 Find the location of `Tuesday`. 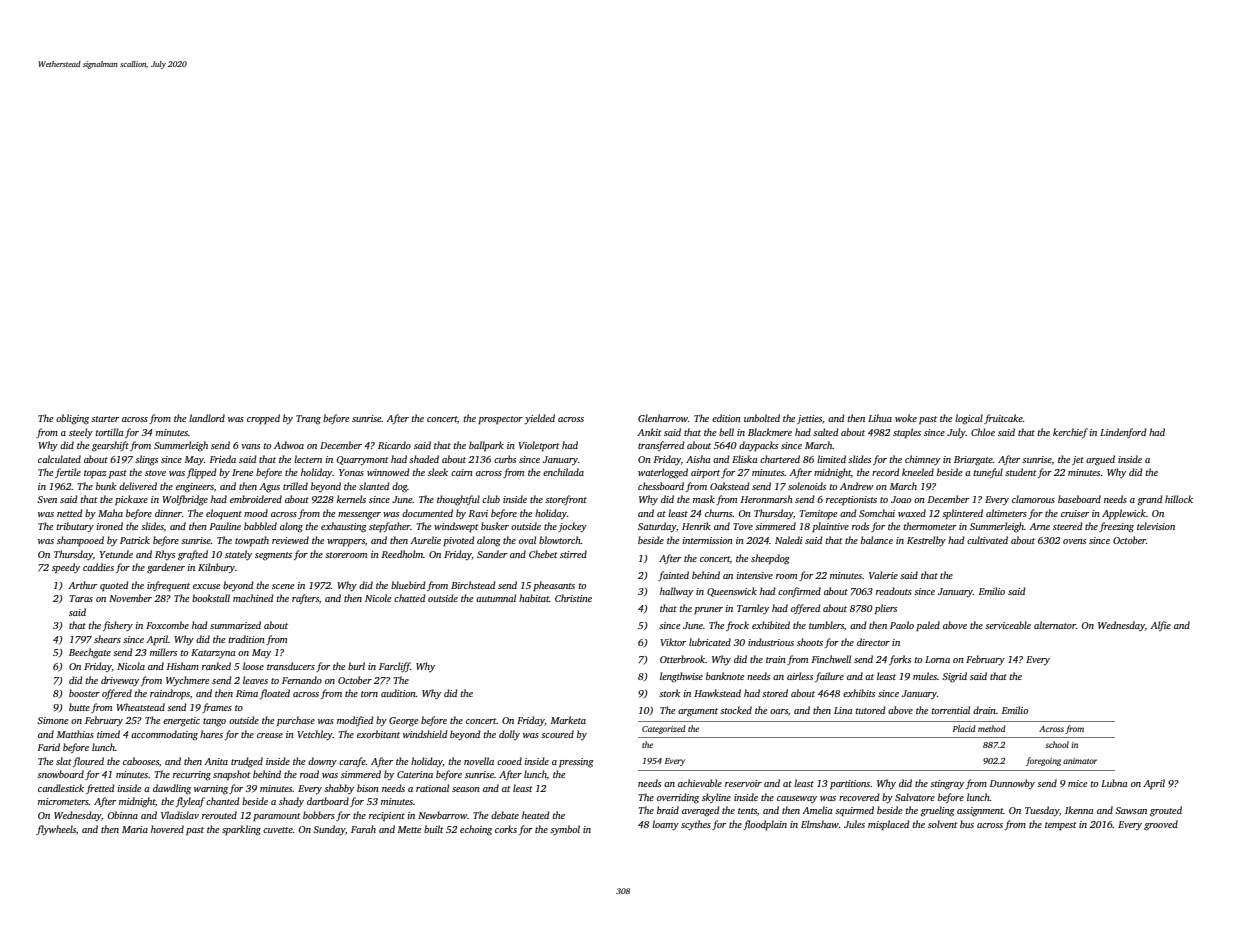

Tuesday is located at coordinates (1042, 811).
